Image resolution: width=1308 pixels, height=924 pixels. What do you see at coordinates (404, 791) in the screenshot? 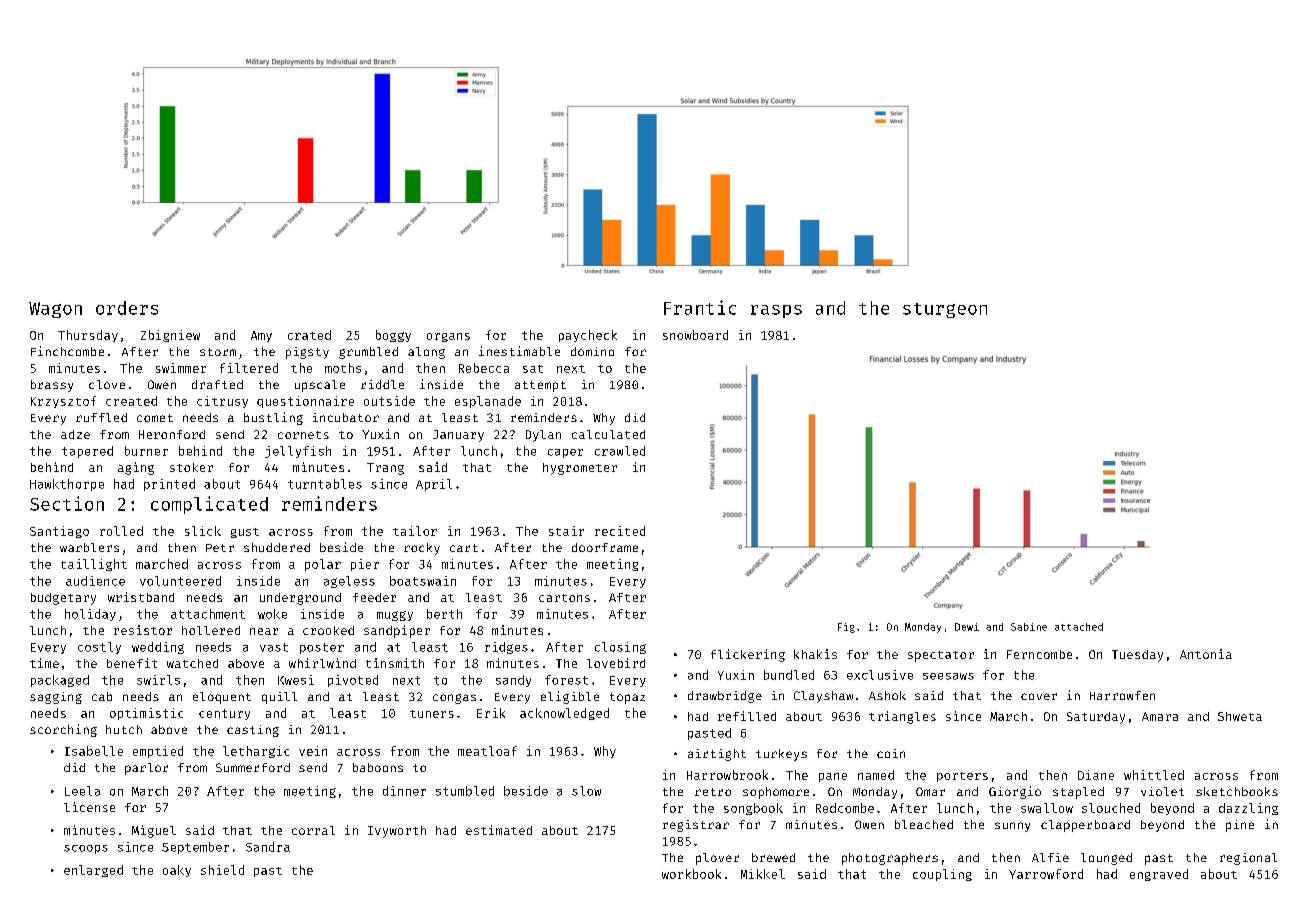
I see `dinner` at bounding box center [404, 791].
